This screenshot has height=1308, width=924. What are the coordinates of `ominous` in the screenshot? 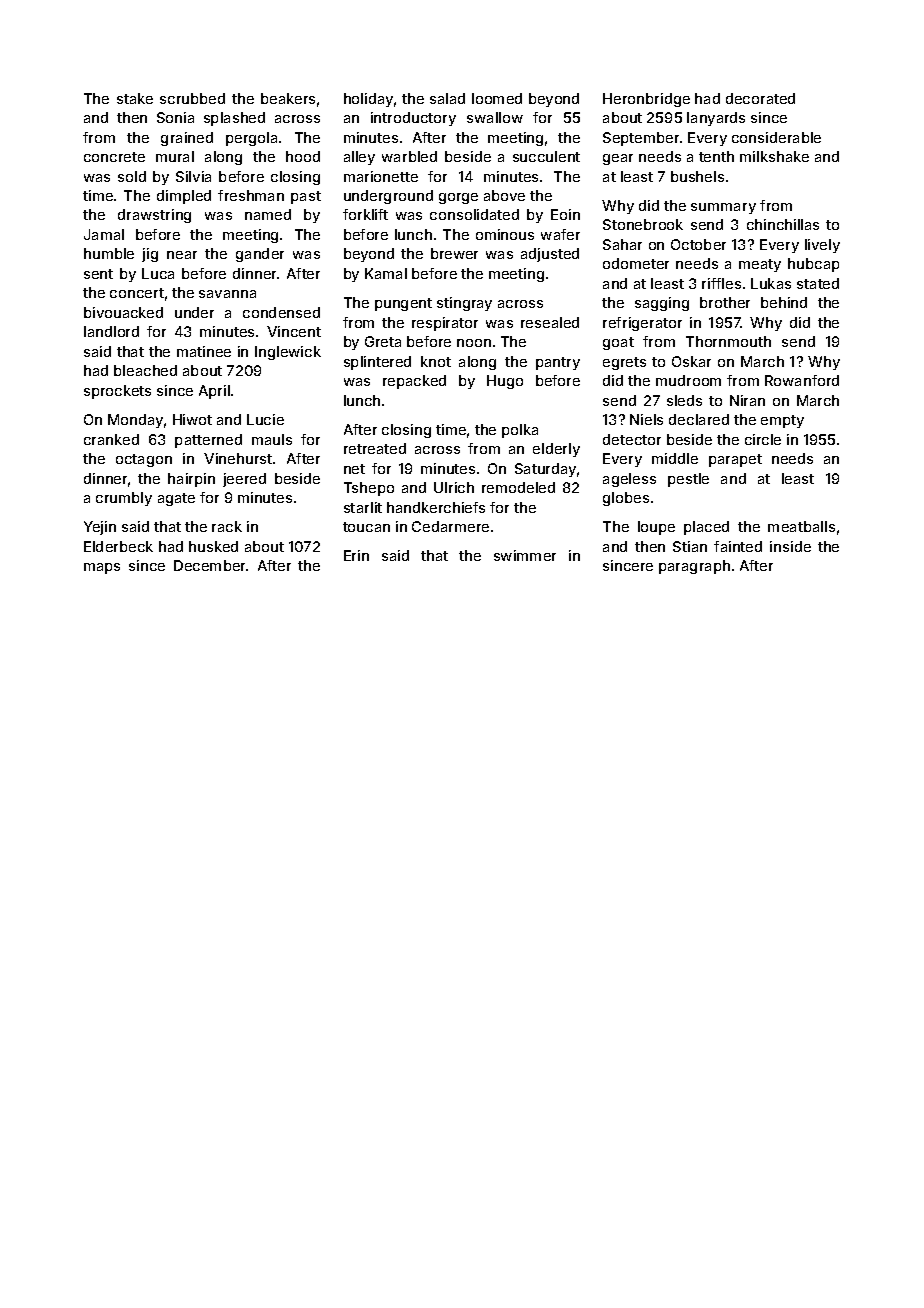 It's located at (505, 234).
